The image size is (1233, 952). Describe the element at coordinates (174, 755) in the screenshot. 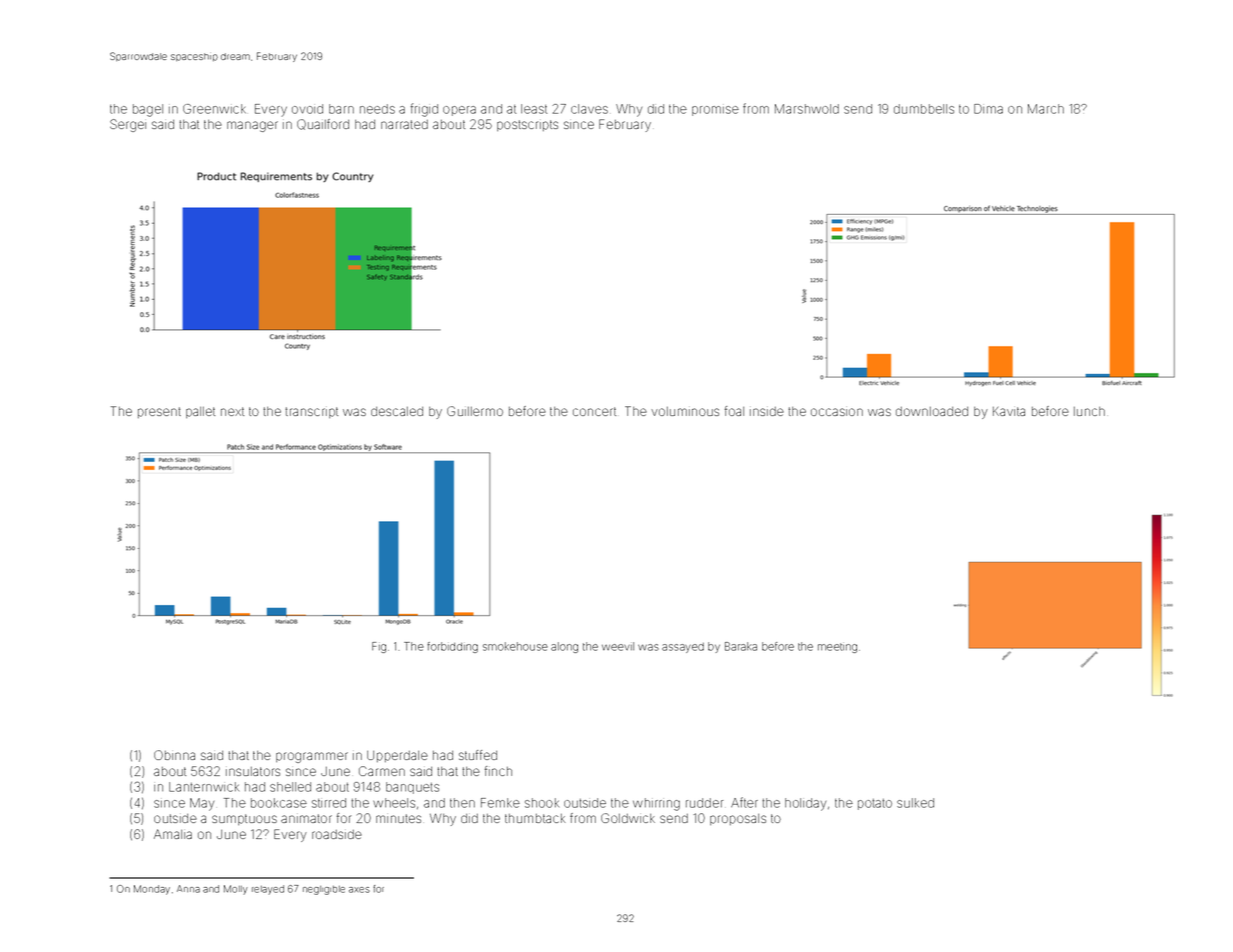

I see `Obinna` at that location.
